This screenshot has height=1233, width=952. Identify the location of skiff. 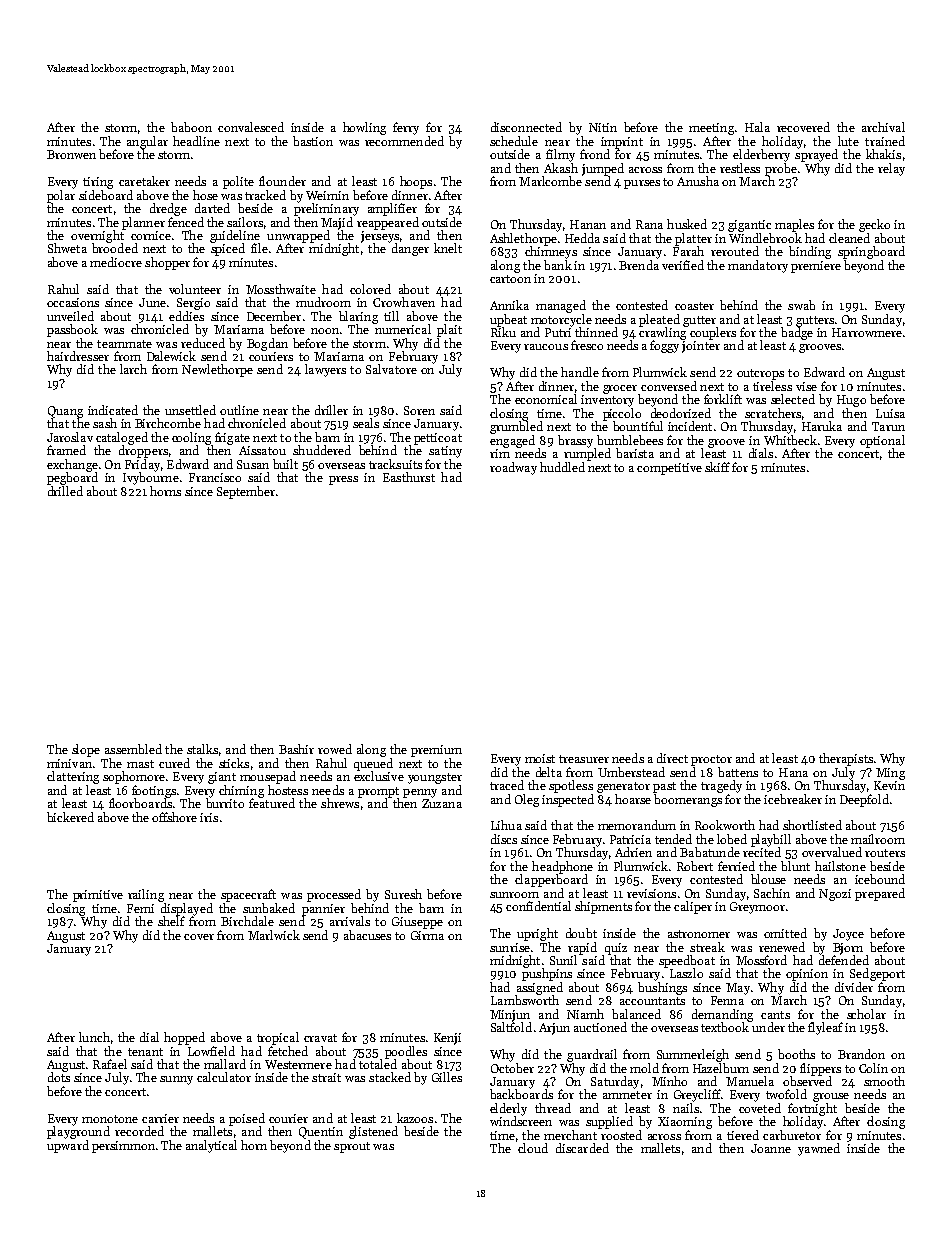
(717, 467).
